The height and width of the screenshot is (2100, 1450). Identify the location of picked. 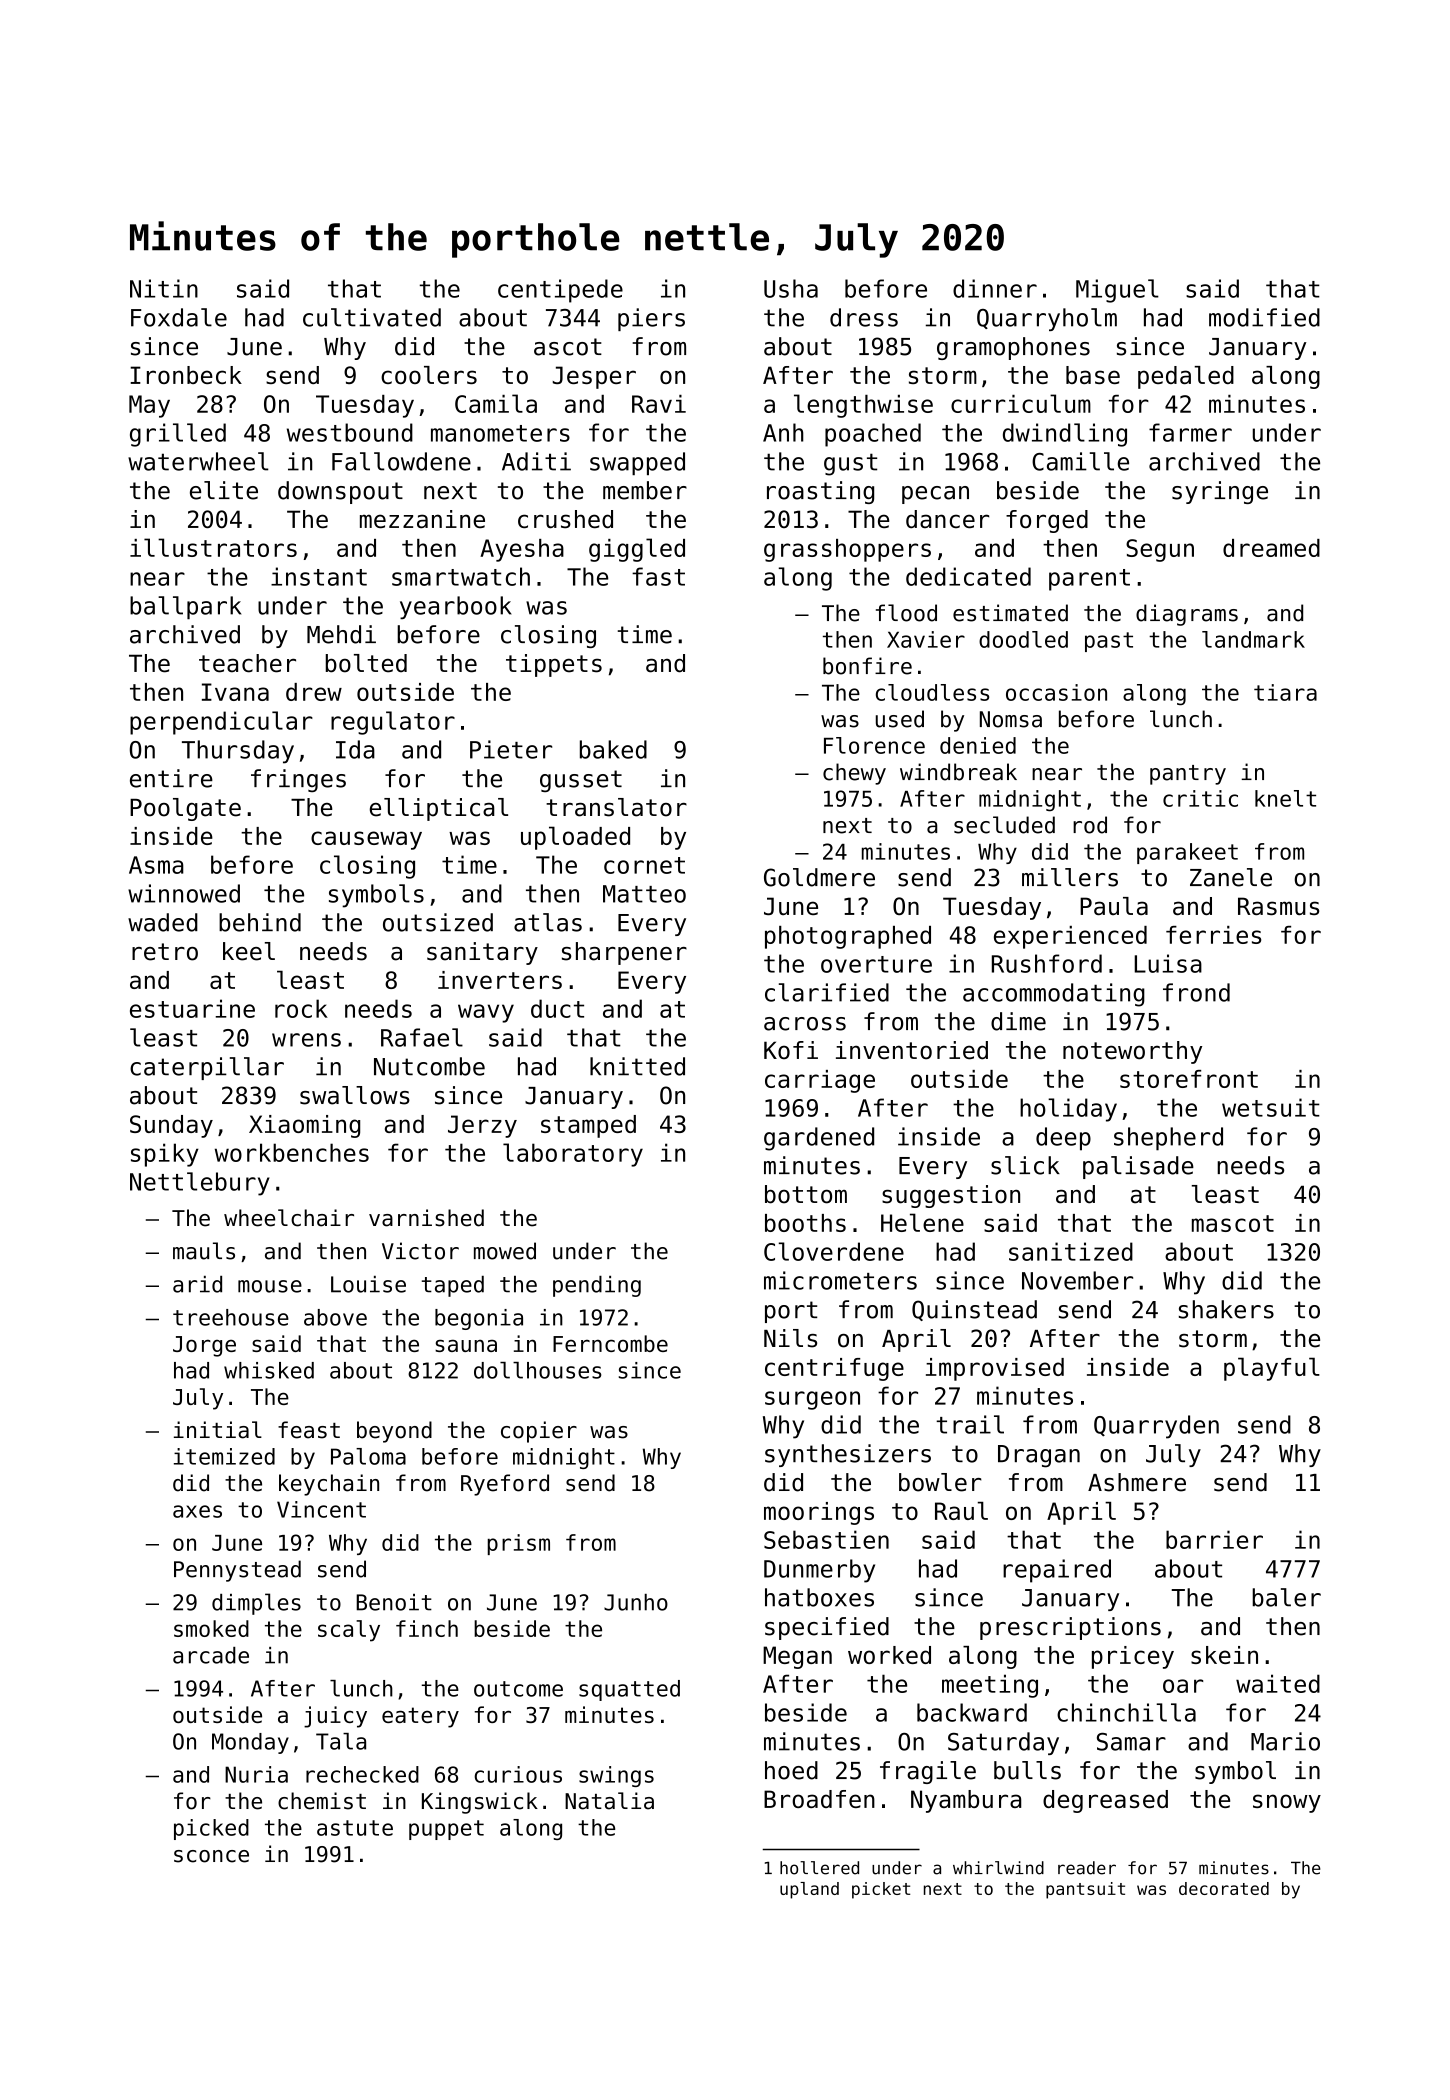
(211, 1829).
